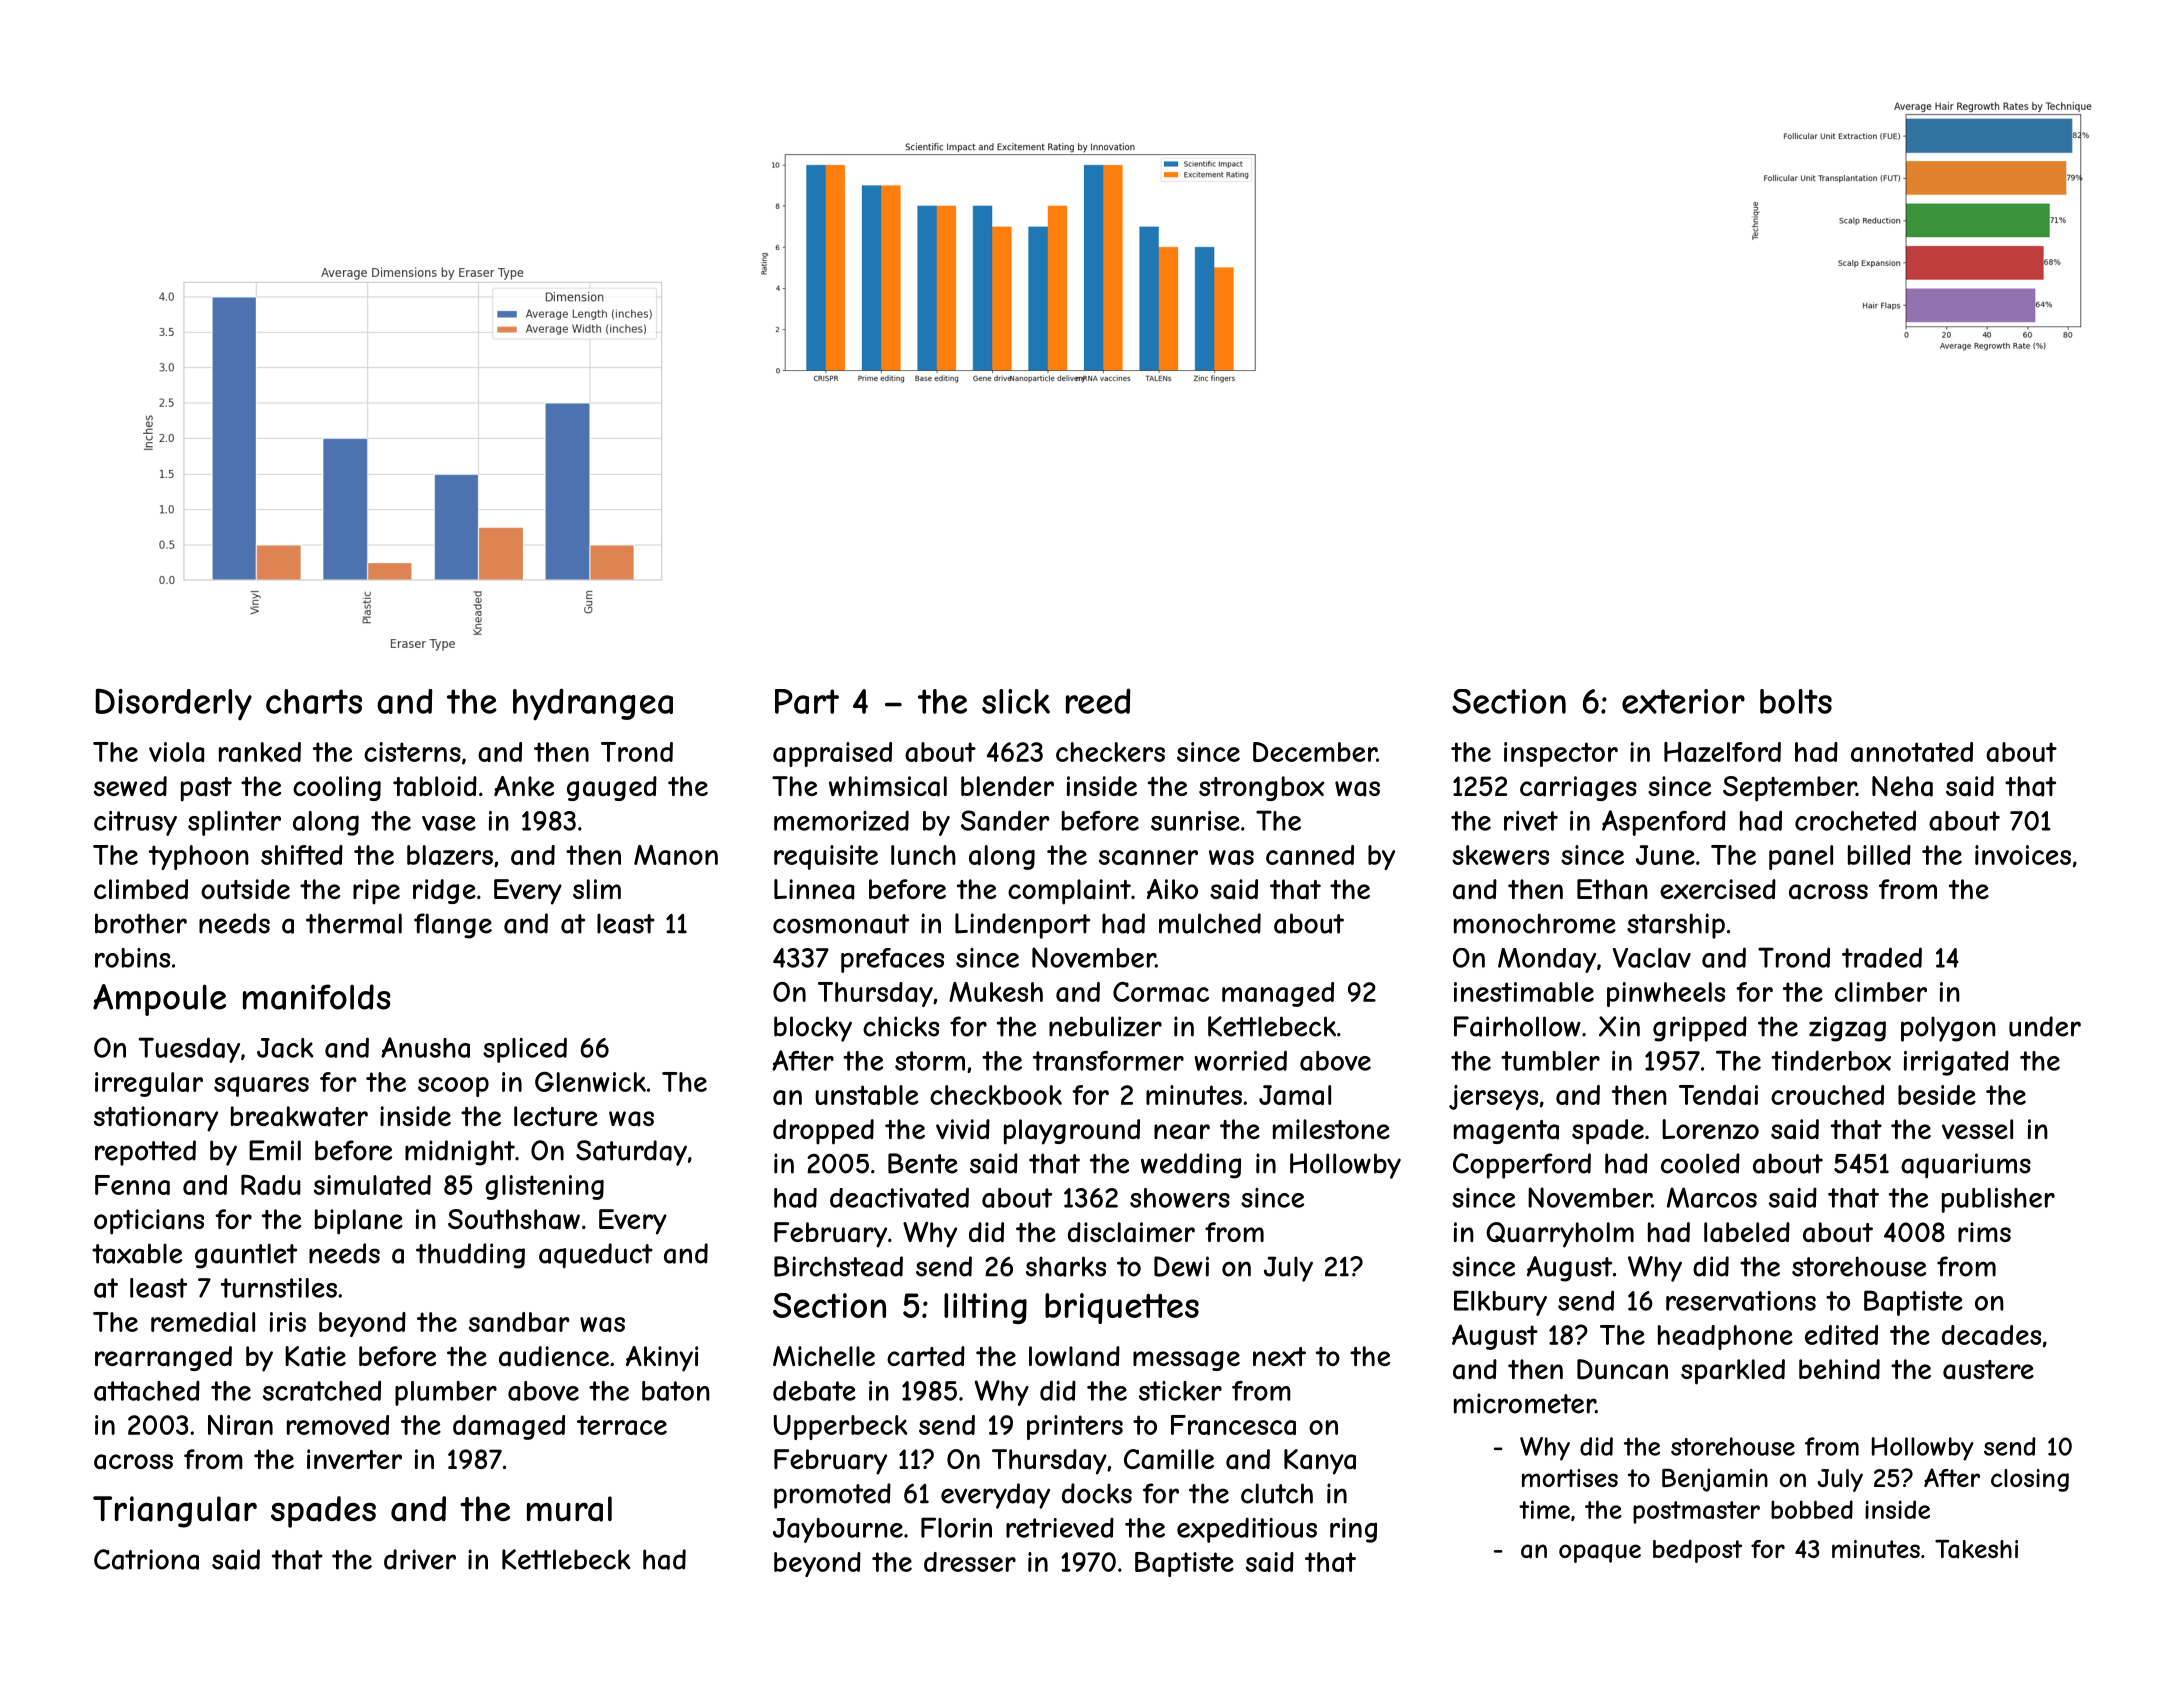 The image size is (2178, 1683). I want to click on viola, so click(176, 752).
